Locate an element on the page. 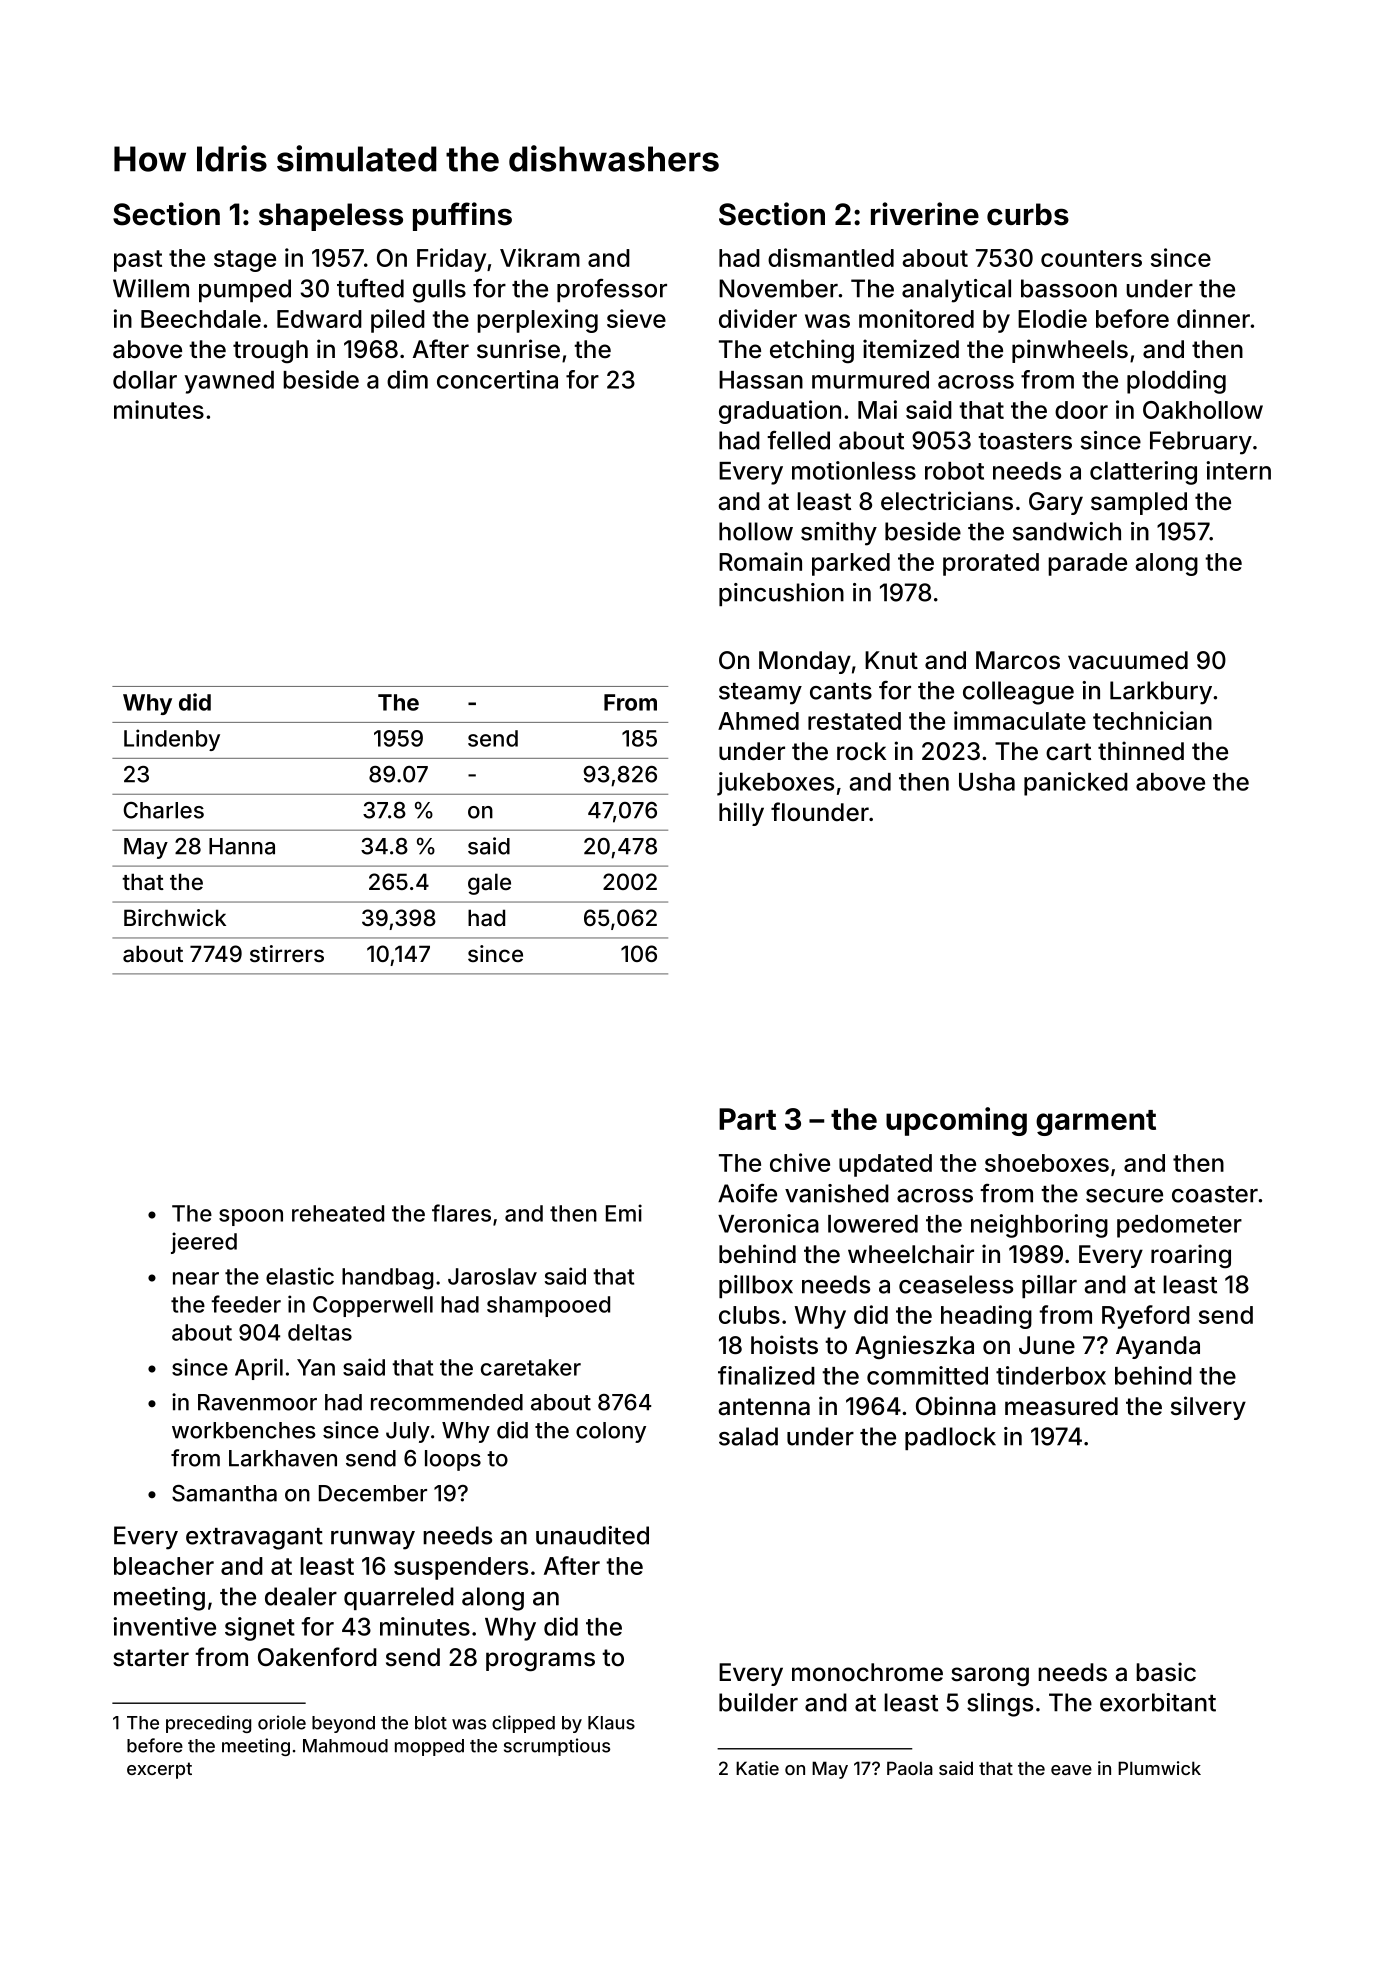  divider is located at coordinates (758, 318).
